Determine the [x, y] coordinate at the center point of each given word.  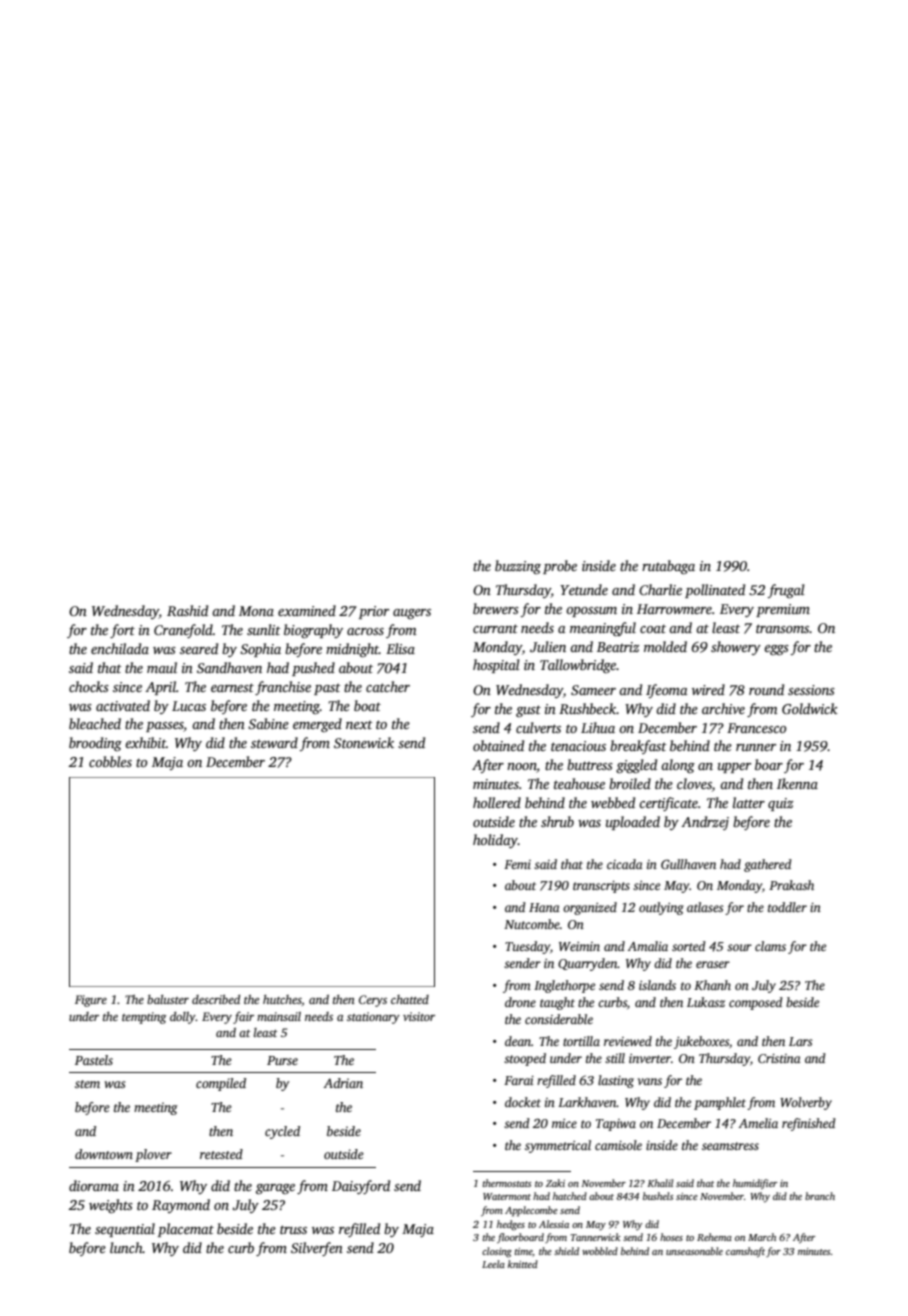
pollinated [715, 591]
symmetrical [558, 1146]
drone [520, 1002]
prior [374, 612]
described [216, 999]
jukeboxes [701, 1042]
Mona [256, 611]
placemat [186, 1230]
